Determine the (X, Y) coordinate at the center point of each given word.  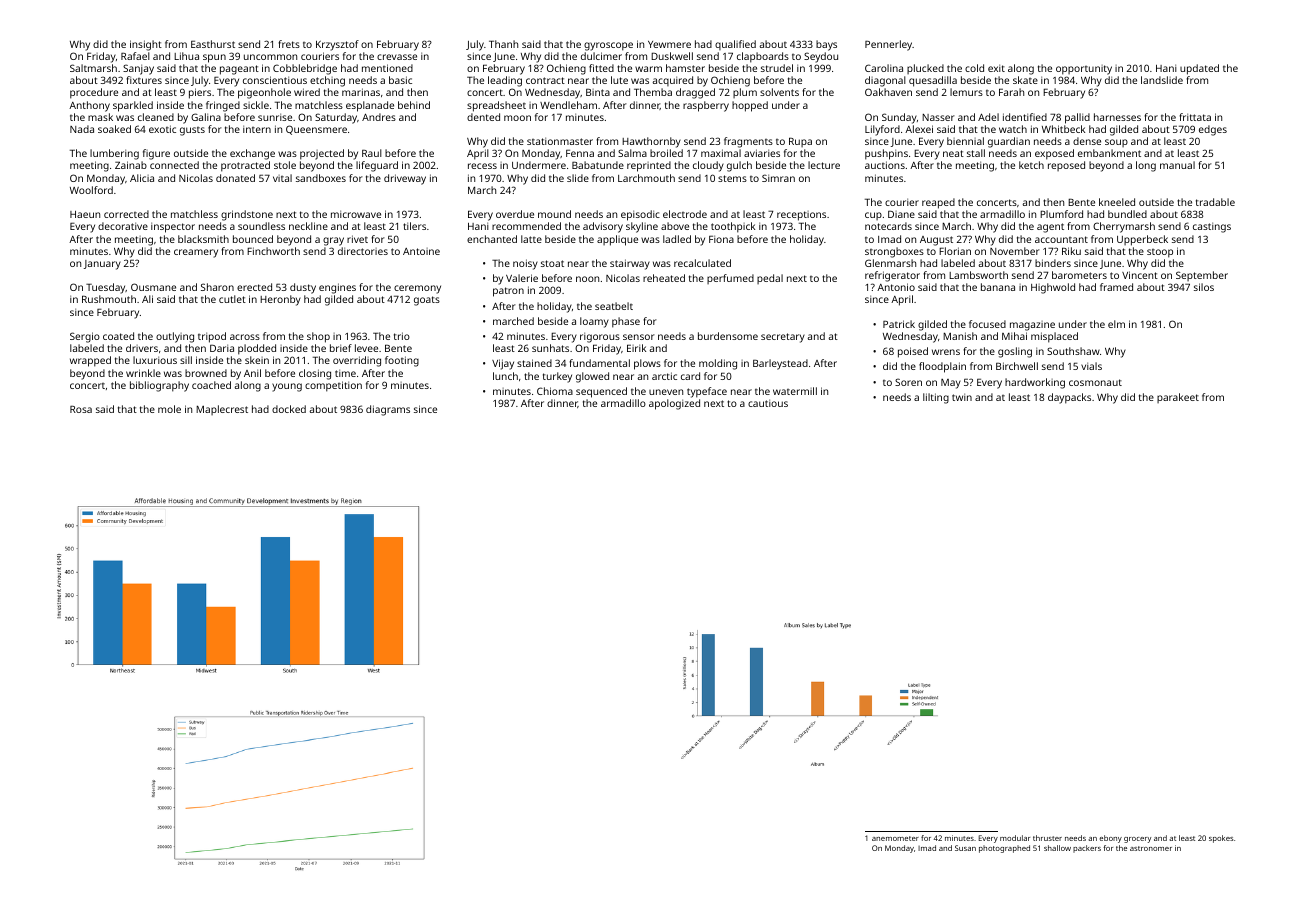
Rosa (81, 409)
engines (337, 288)
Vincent (1140, 275)
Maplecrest (222, 410)
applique (617, 240)
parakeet (1178, 398)
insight (146, 45)
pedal (770, 279)
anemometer (895, 838)
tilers (414, 226)
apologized (674, 404)
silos (1204, 287)
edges (1213, 130)
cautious (768, 403)
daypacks (1069, 398)
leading (505, 81)
